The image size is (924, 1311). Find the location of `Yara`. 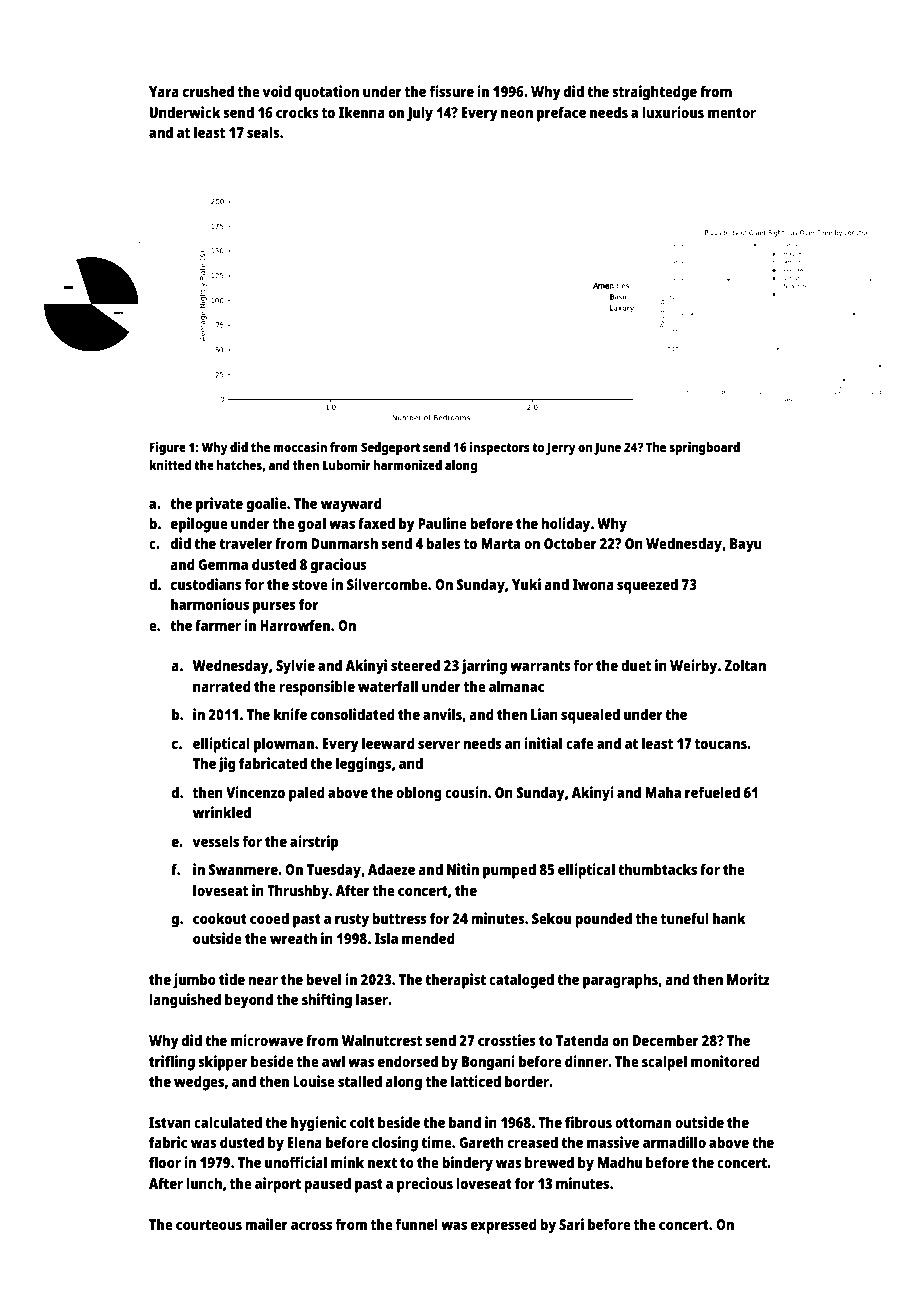

Yara is located at coordinates (164, 91).
